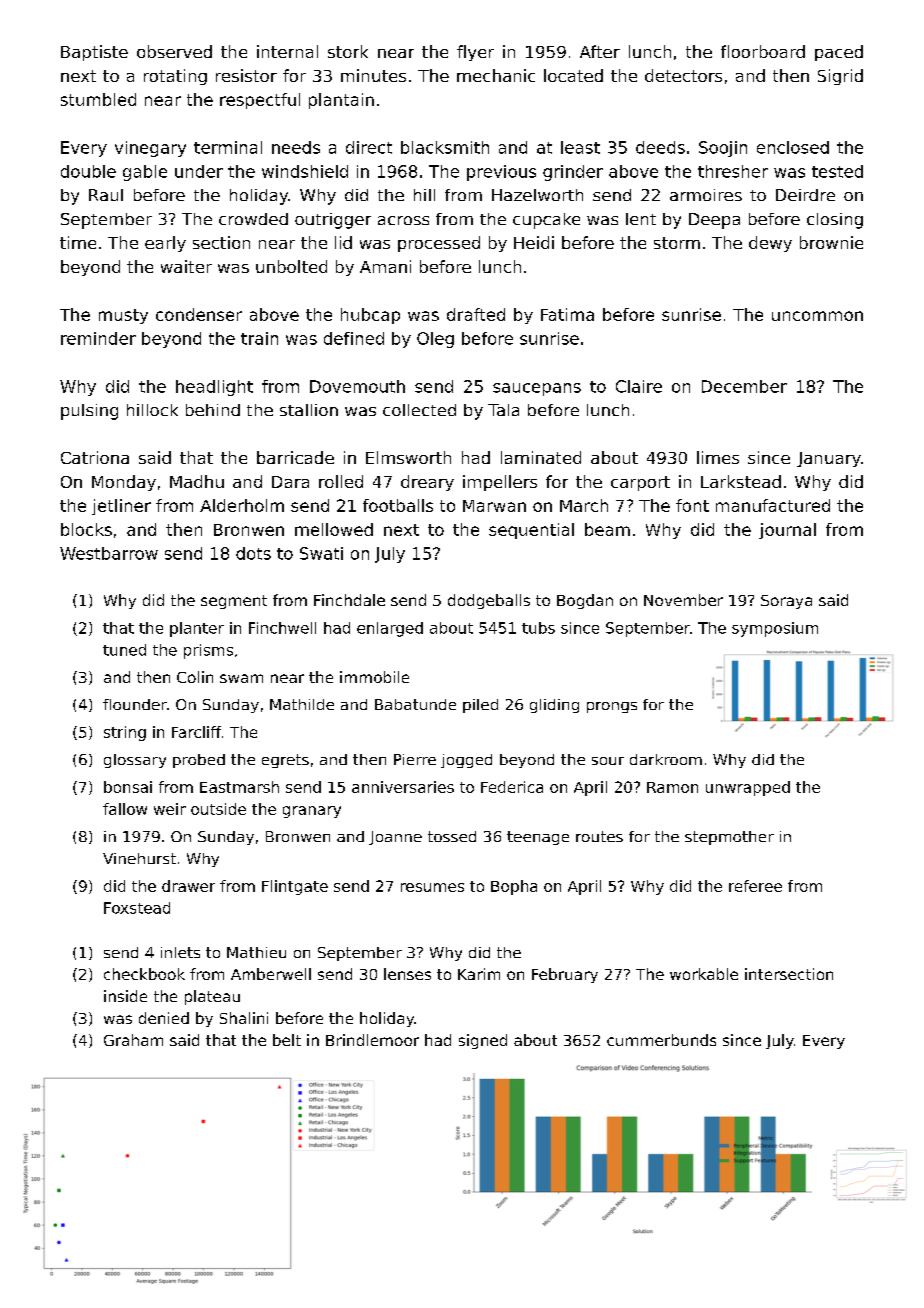 This screenshot has width=924, height=1308. What do you see at coordinates (660, 147) in the screenshot?
I see `deeds` at bounding box center [660, 147].
